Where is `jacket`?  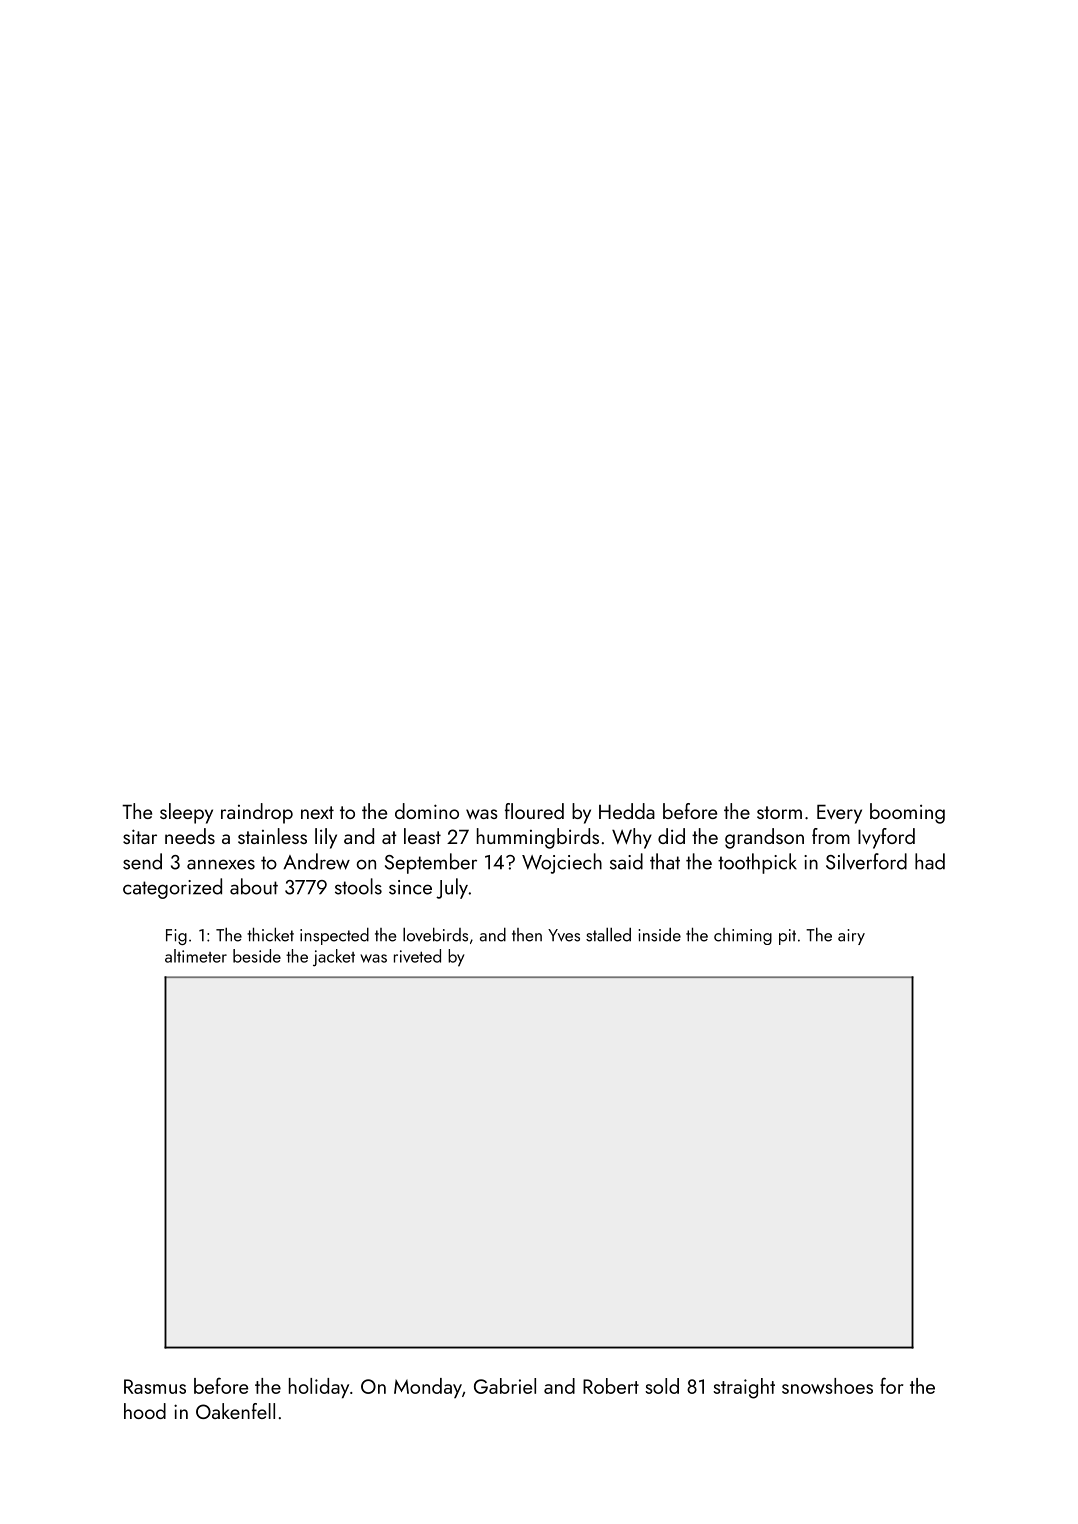
jacket is located at coordinates (334, 958).
